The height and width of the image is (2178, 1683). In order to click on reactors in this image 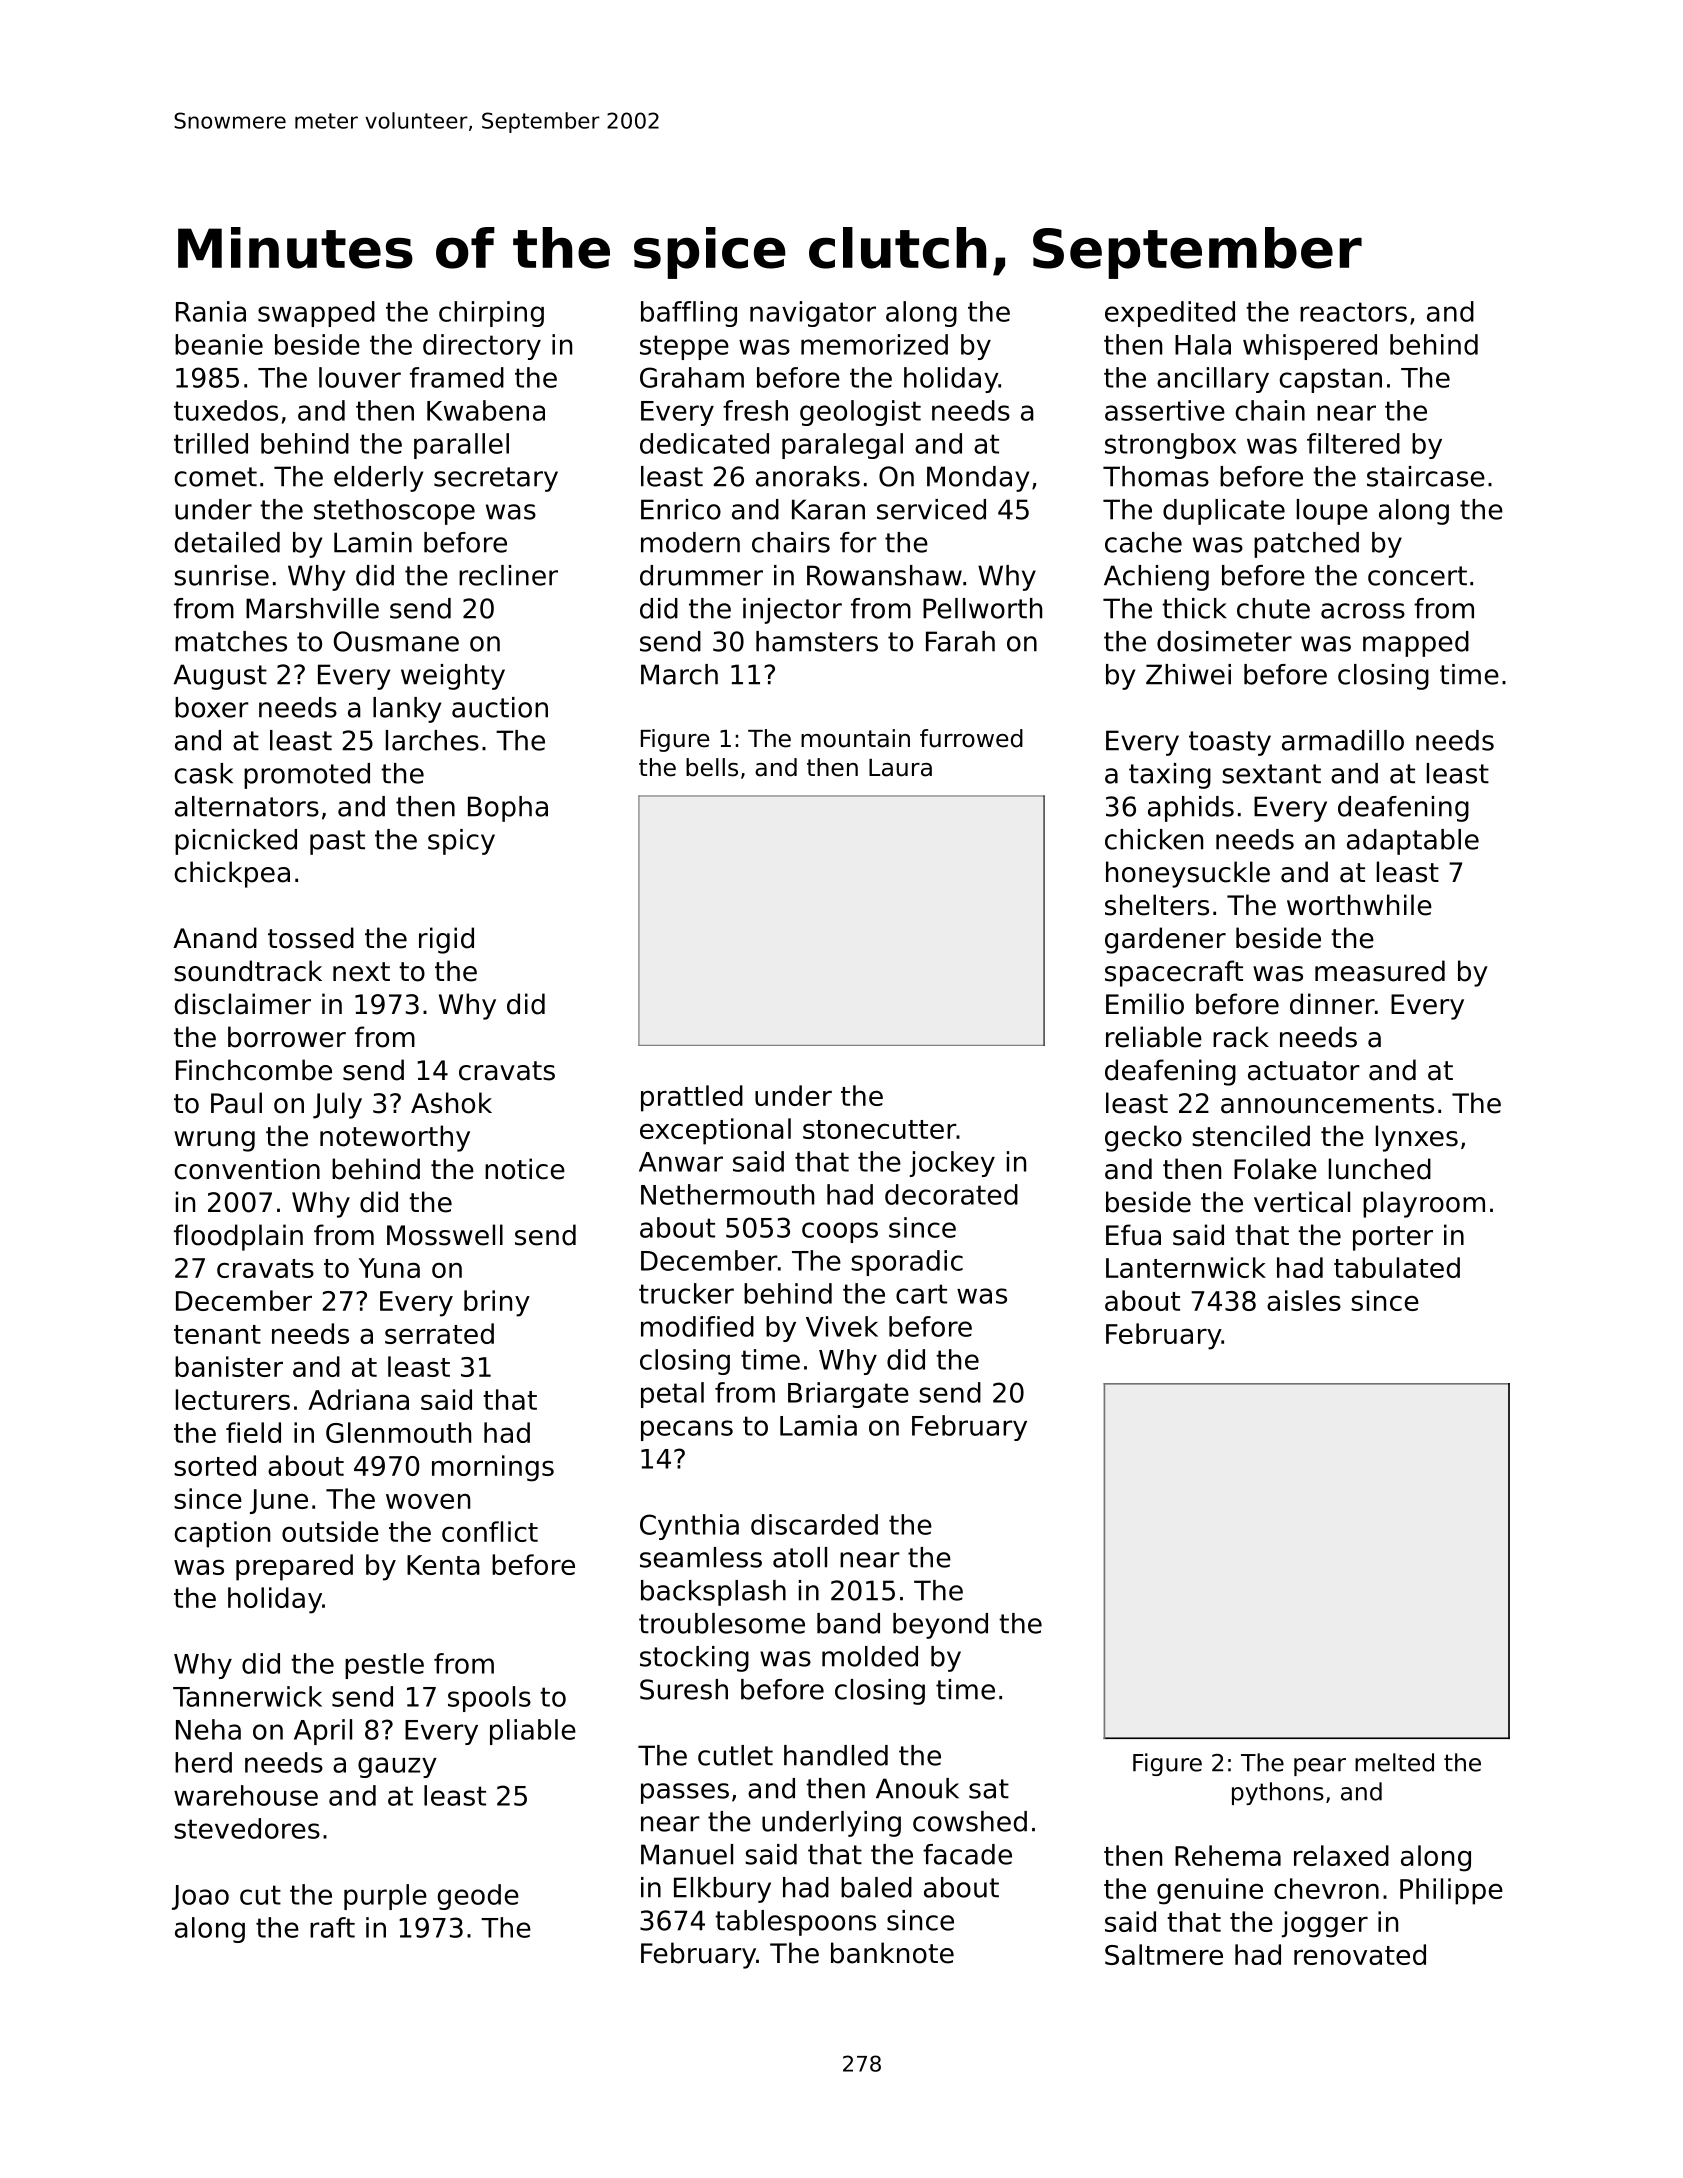, I will do `click(1353, 312)`.
